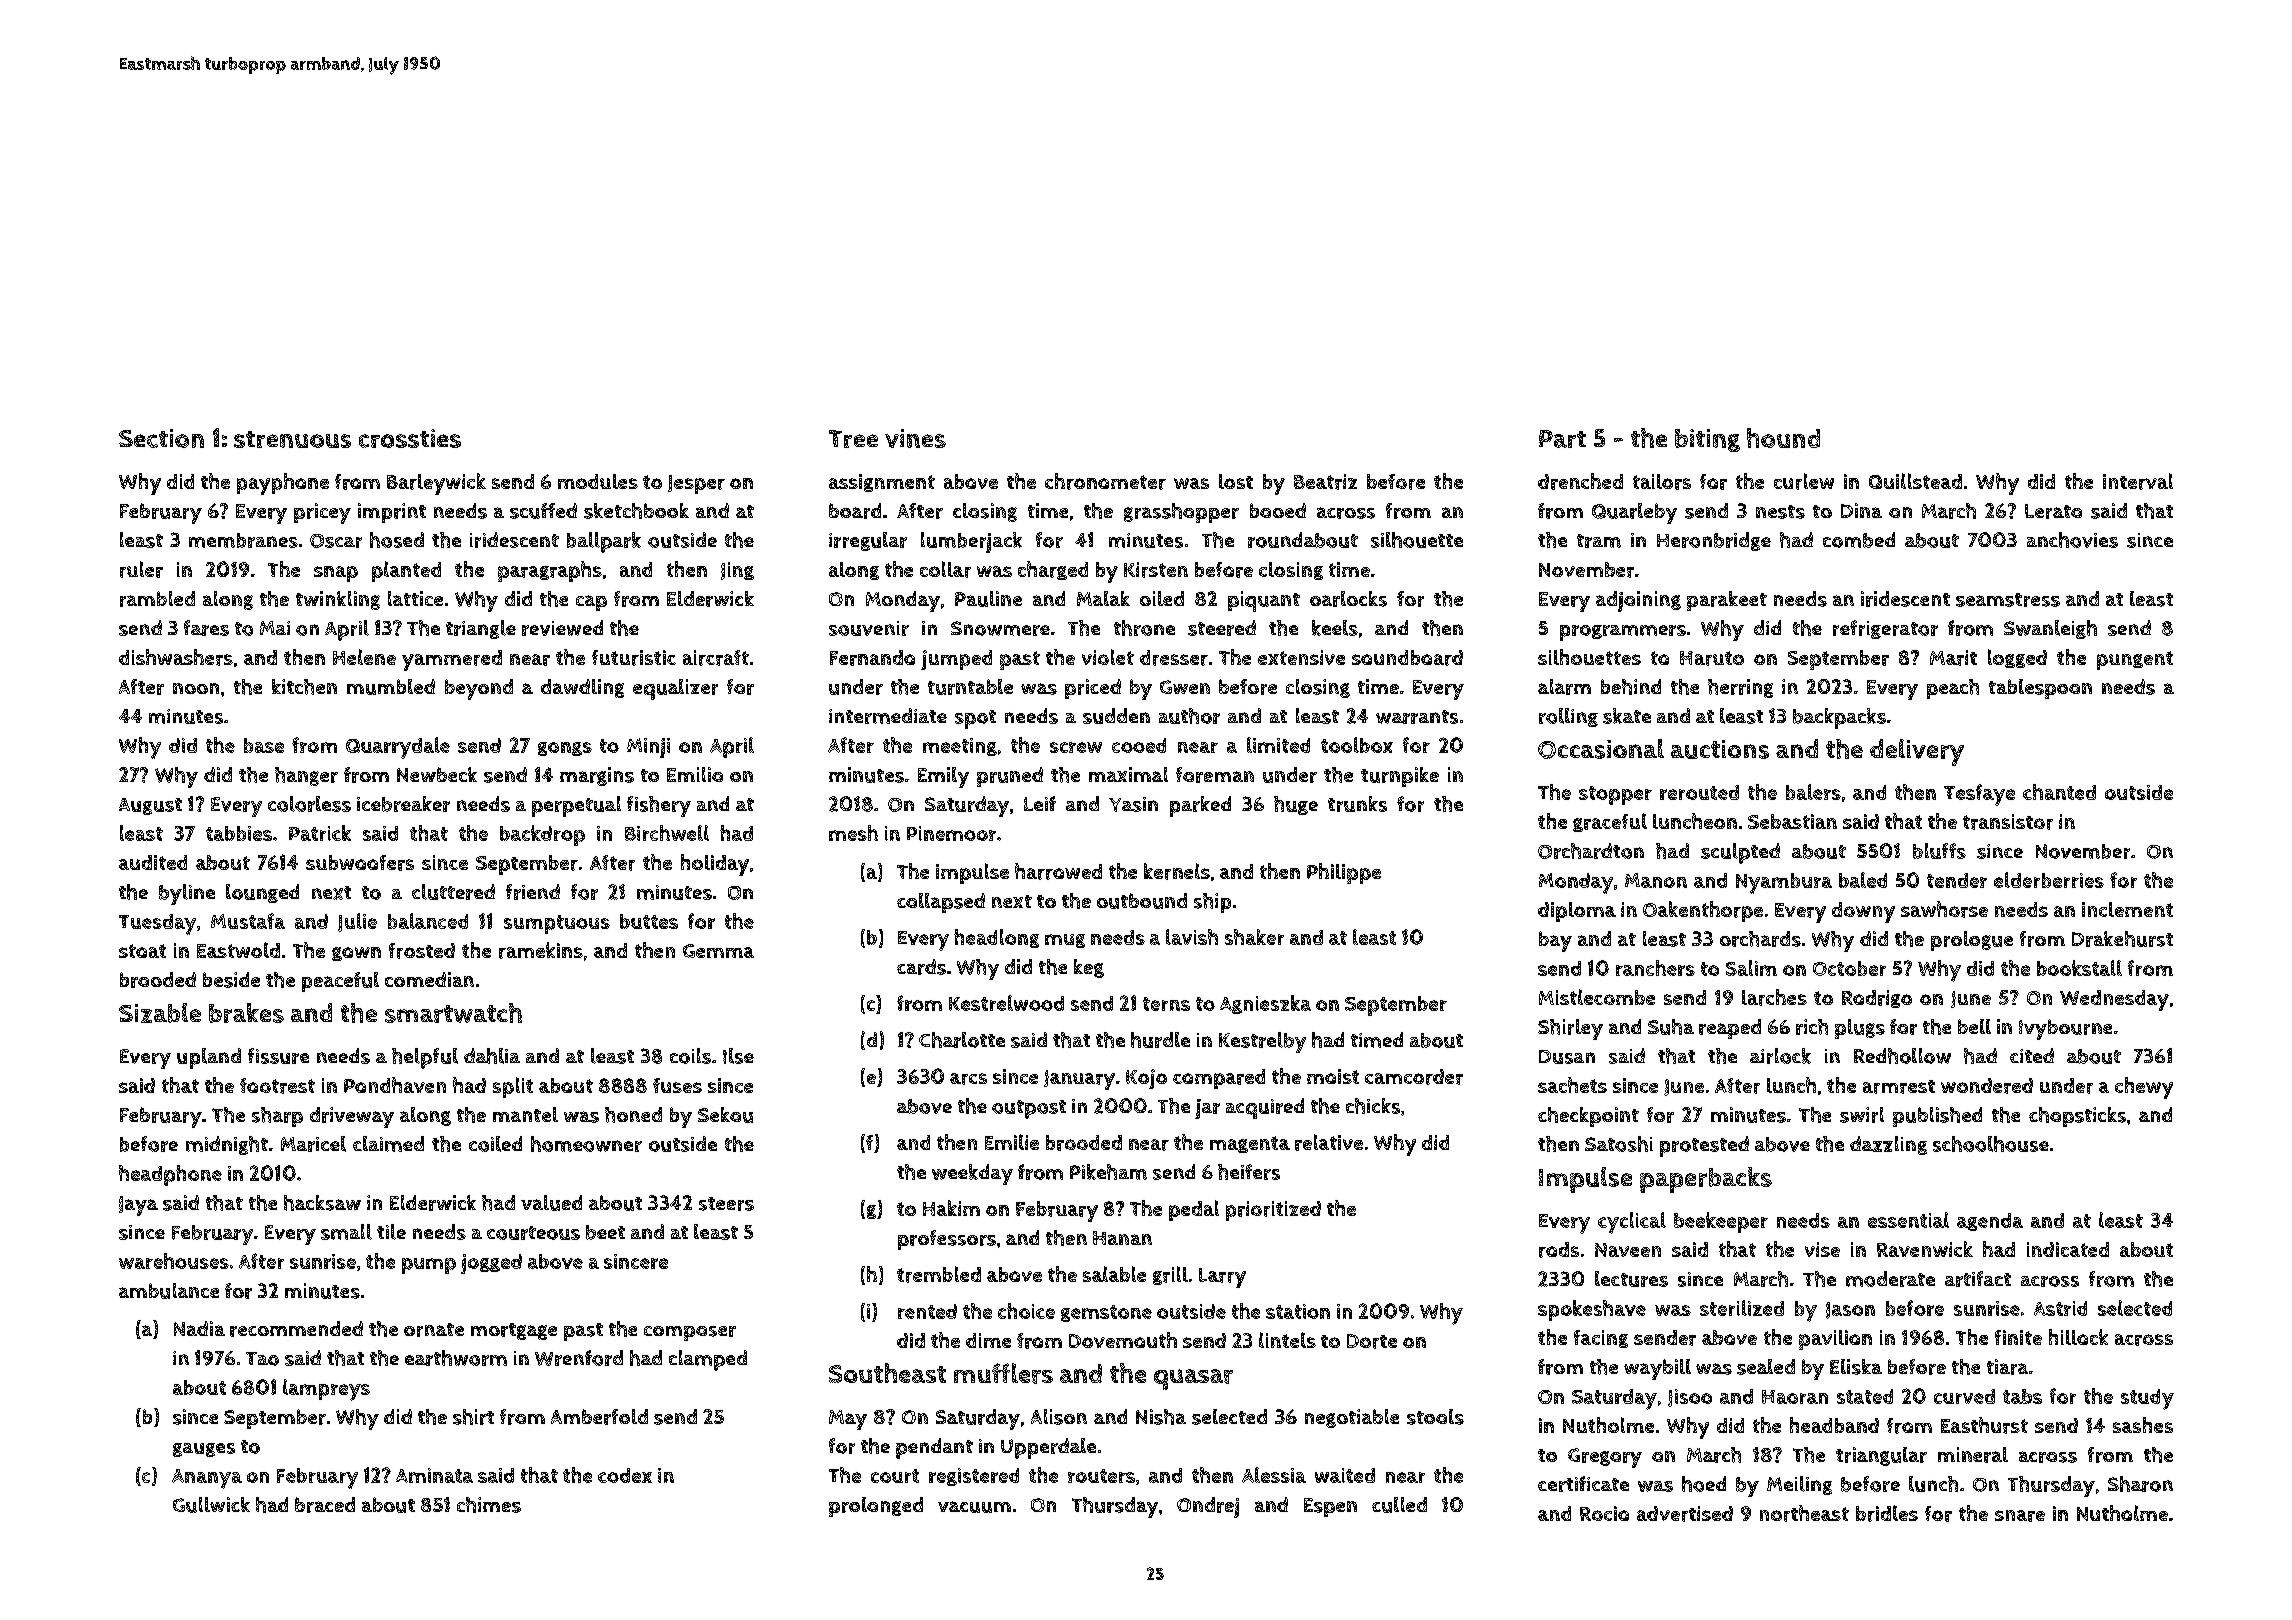  What do you see at coordinates (211, 1505) in the image?
I see `Gullwick` at bounding box center [211, 1505].
